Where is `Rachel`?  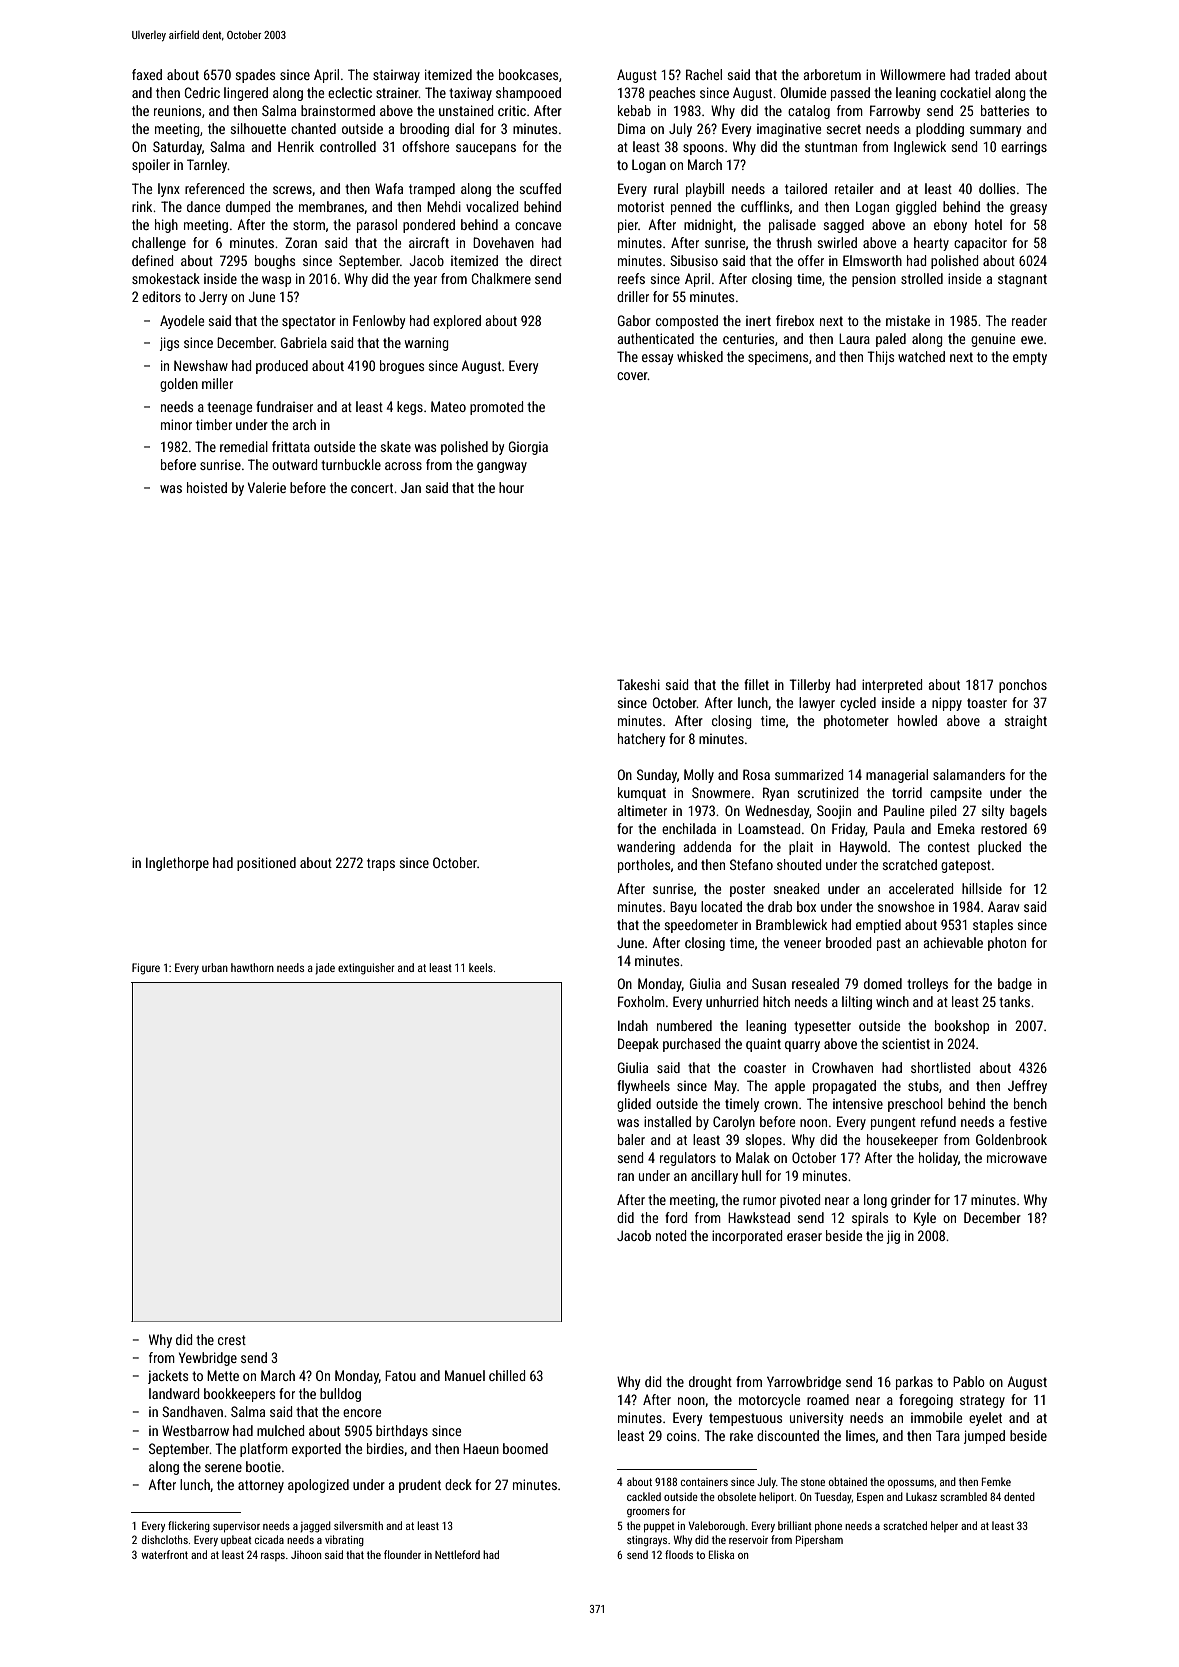 Rachel is located at coordinates (704, 74).
